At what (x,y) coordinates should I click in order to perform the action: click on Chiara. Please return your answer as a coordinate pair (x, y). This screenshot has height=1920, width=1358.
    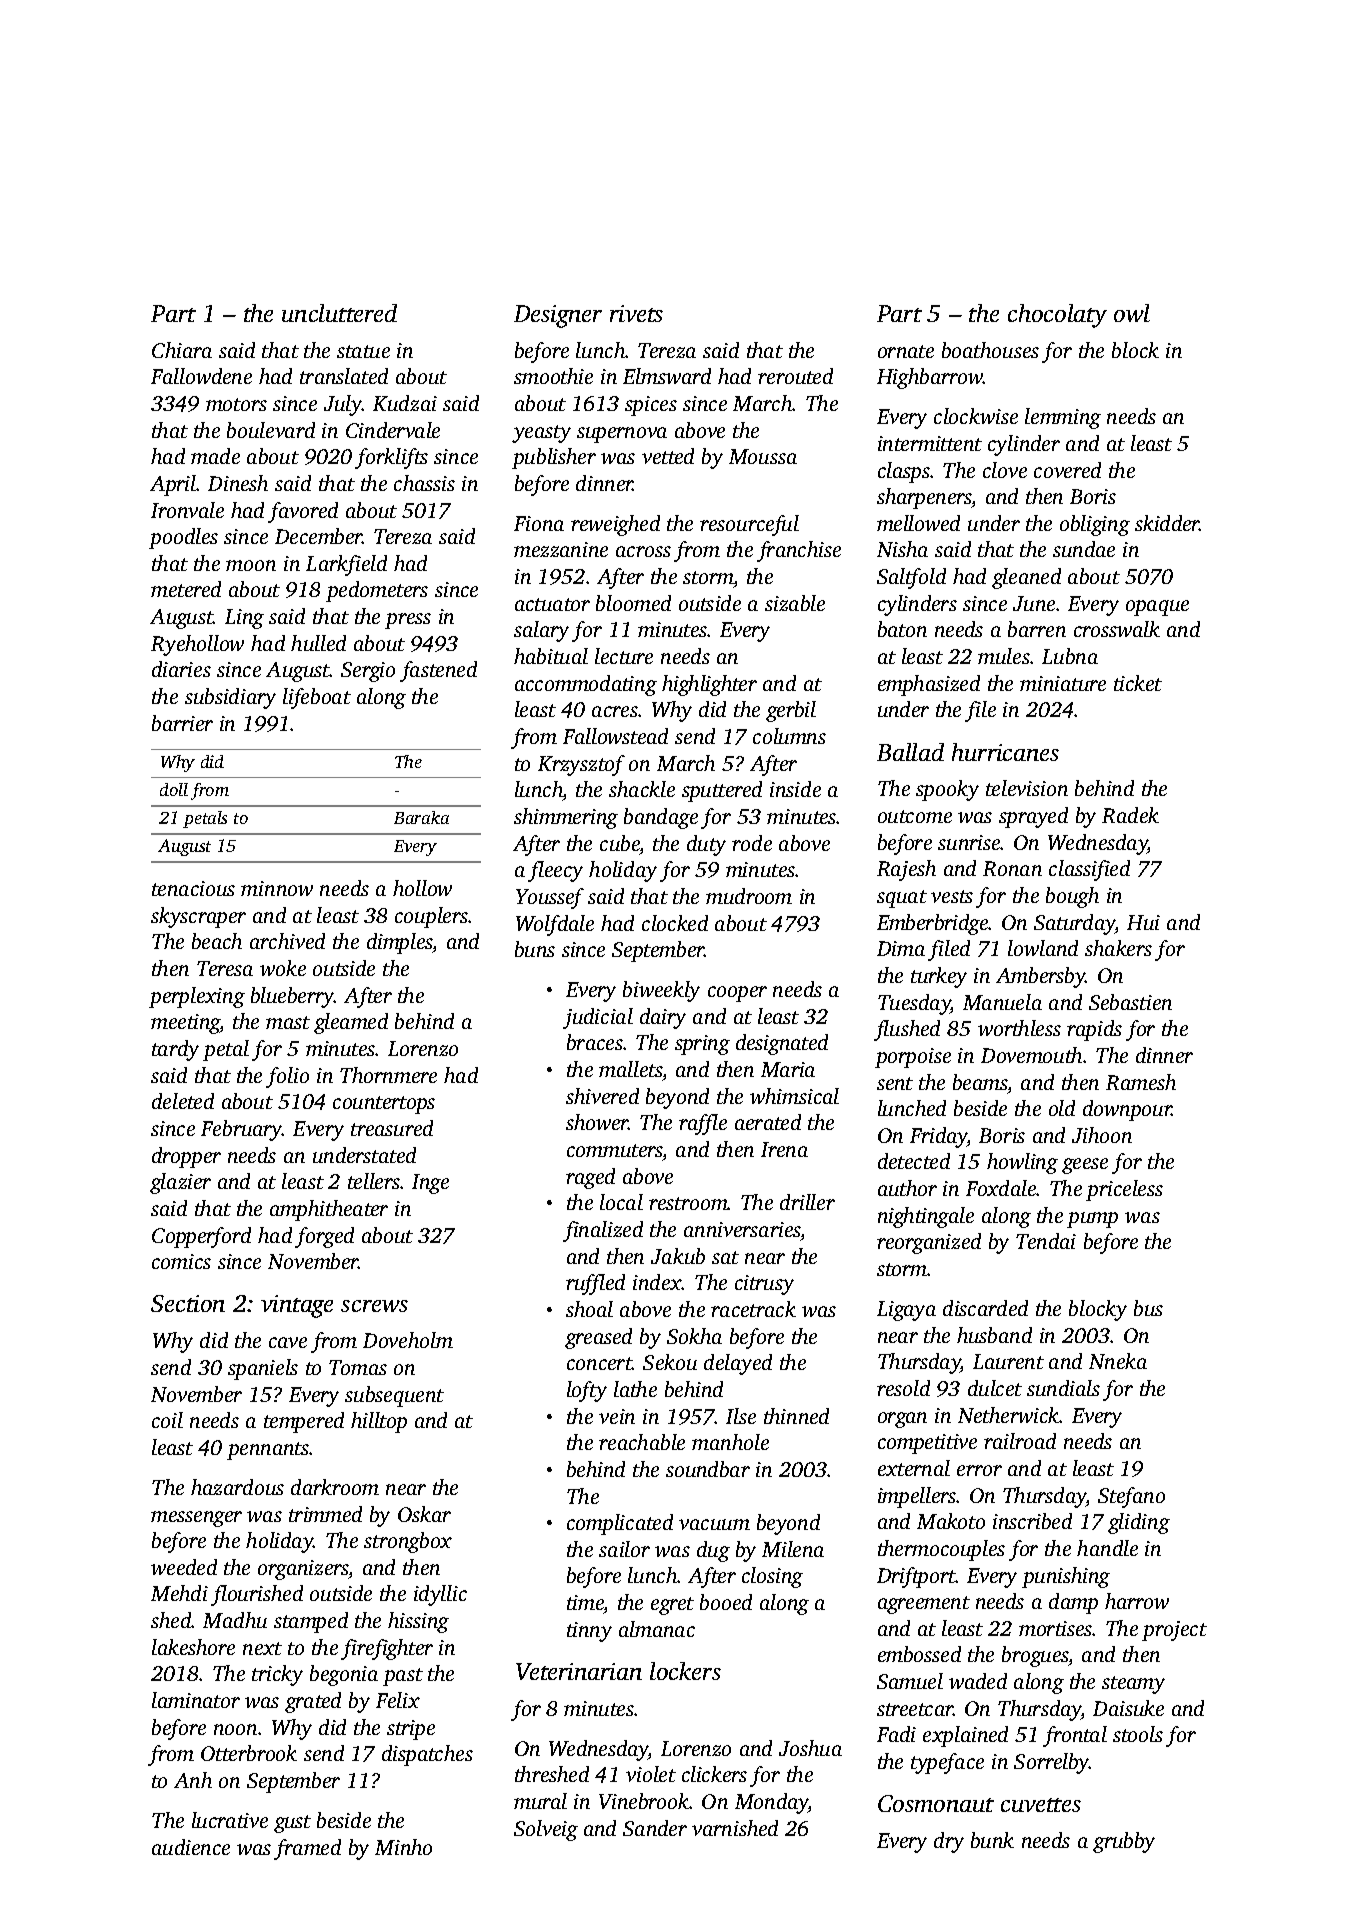
    Looking at the image, I should click on (182, 350).
